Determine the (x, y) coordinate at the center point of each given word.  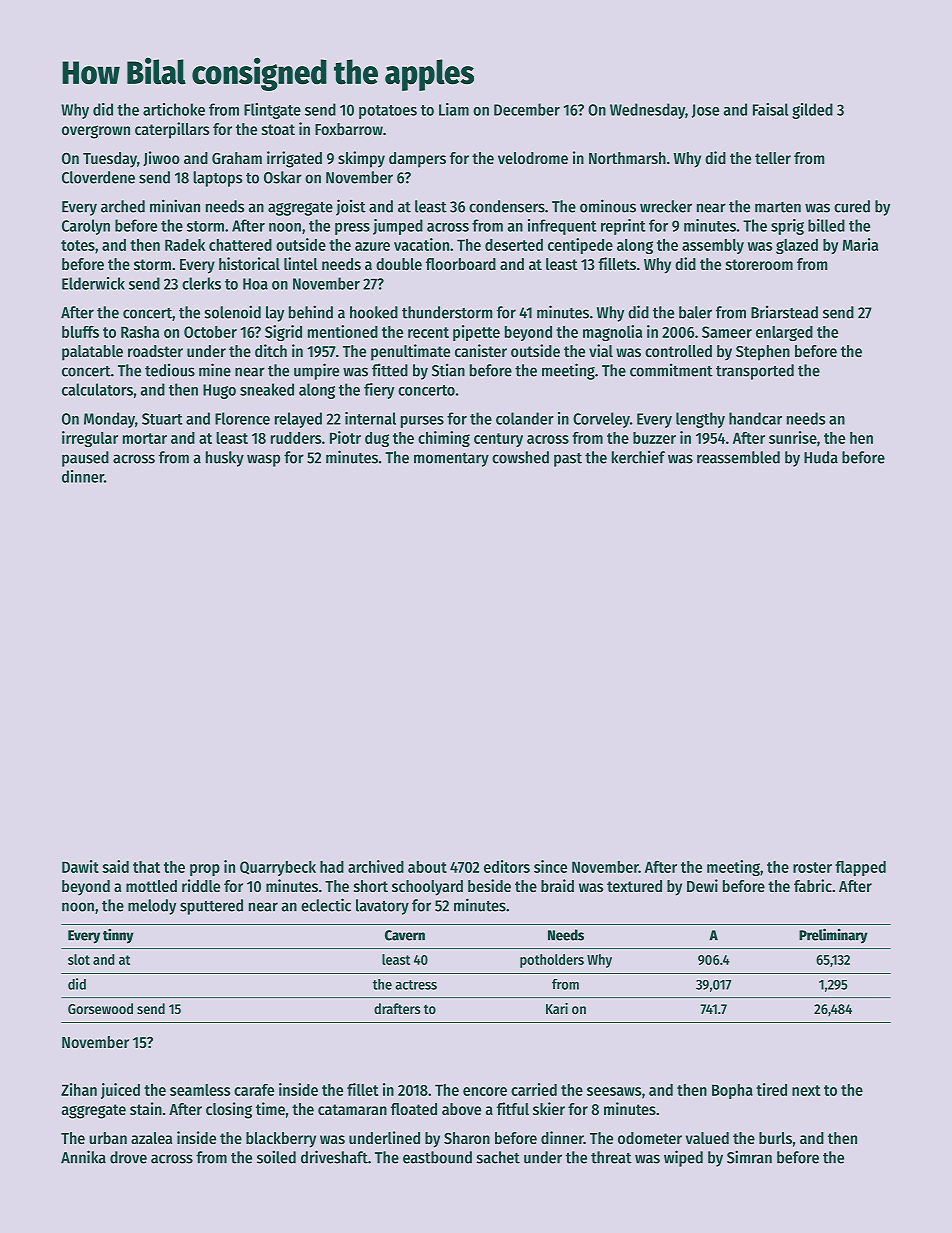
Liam (454, 109)
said (115, 866)
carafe (254, 1090)
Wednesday (647, 111)
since (550, 866)
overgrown (96, 132)
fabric (813, 885)
